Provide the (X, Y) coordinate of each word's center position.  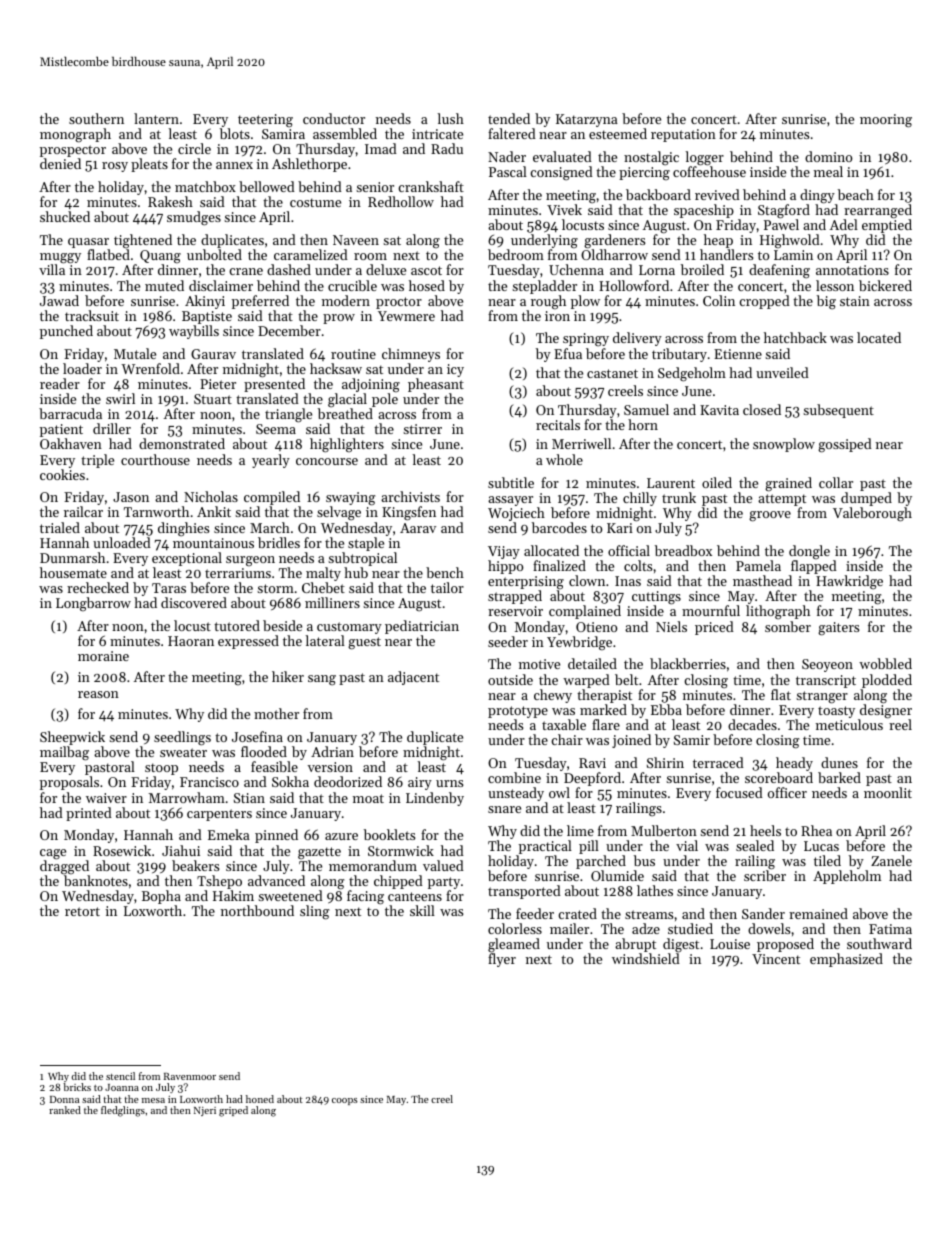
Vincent (776, 959)
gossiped (845, 445)
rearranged (878, 211)
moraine (103, 656)
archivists (410, 496)
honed (260, 1099)
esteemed (618, 133)
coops (345, 1101)
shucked (65, 216)
